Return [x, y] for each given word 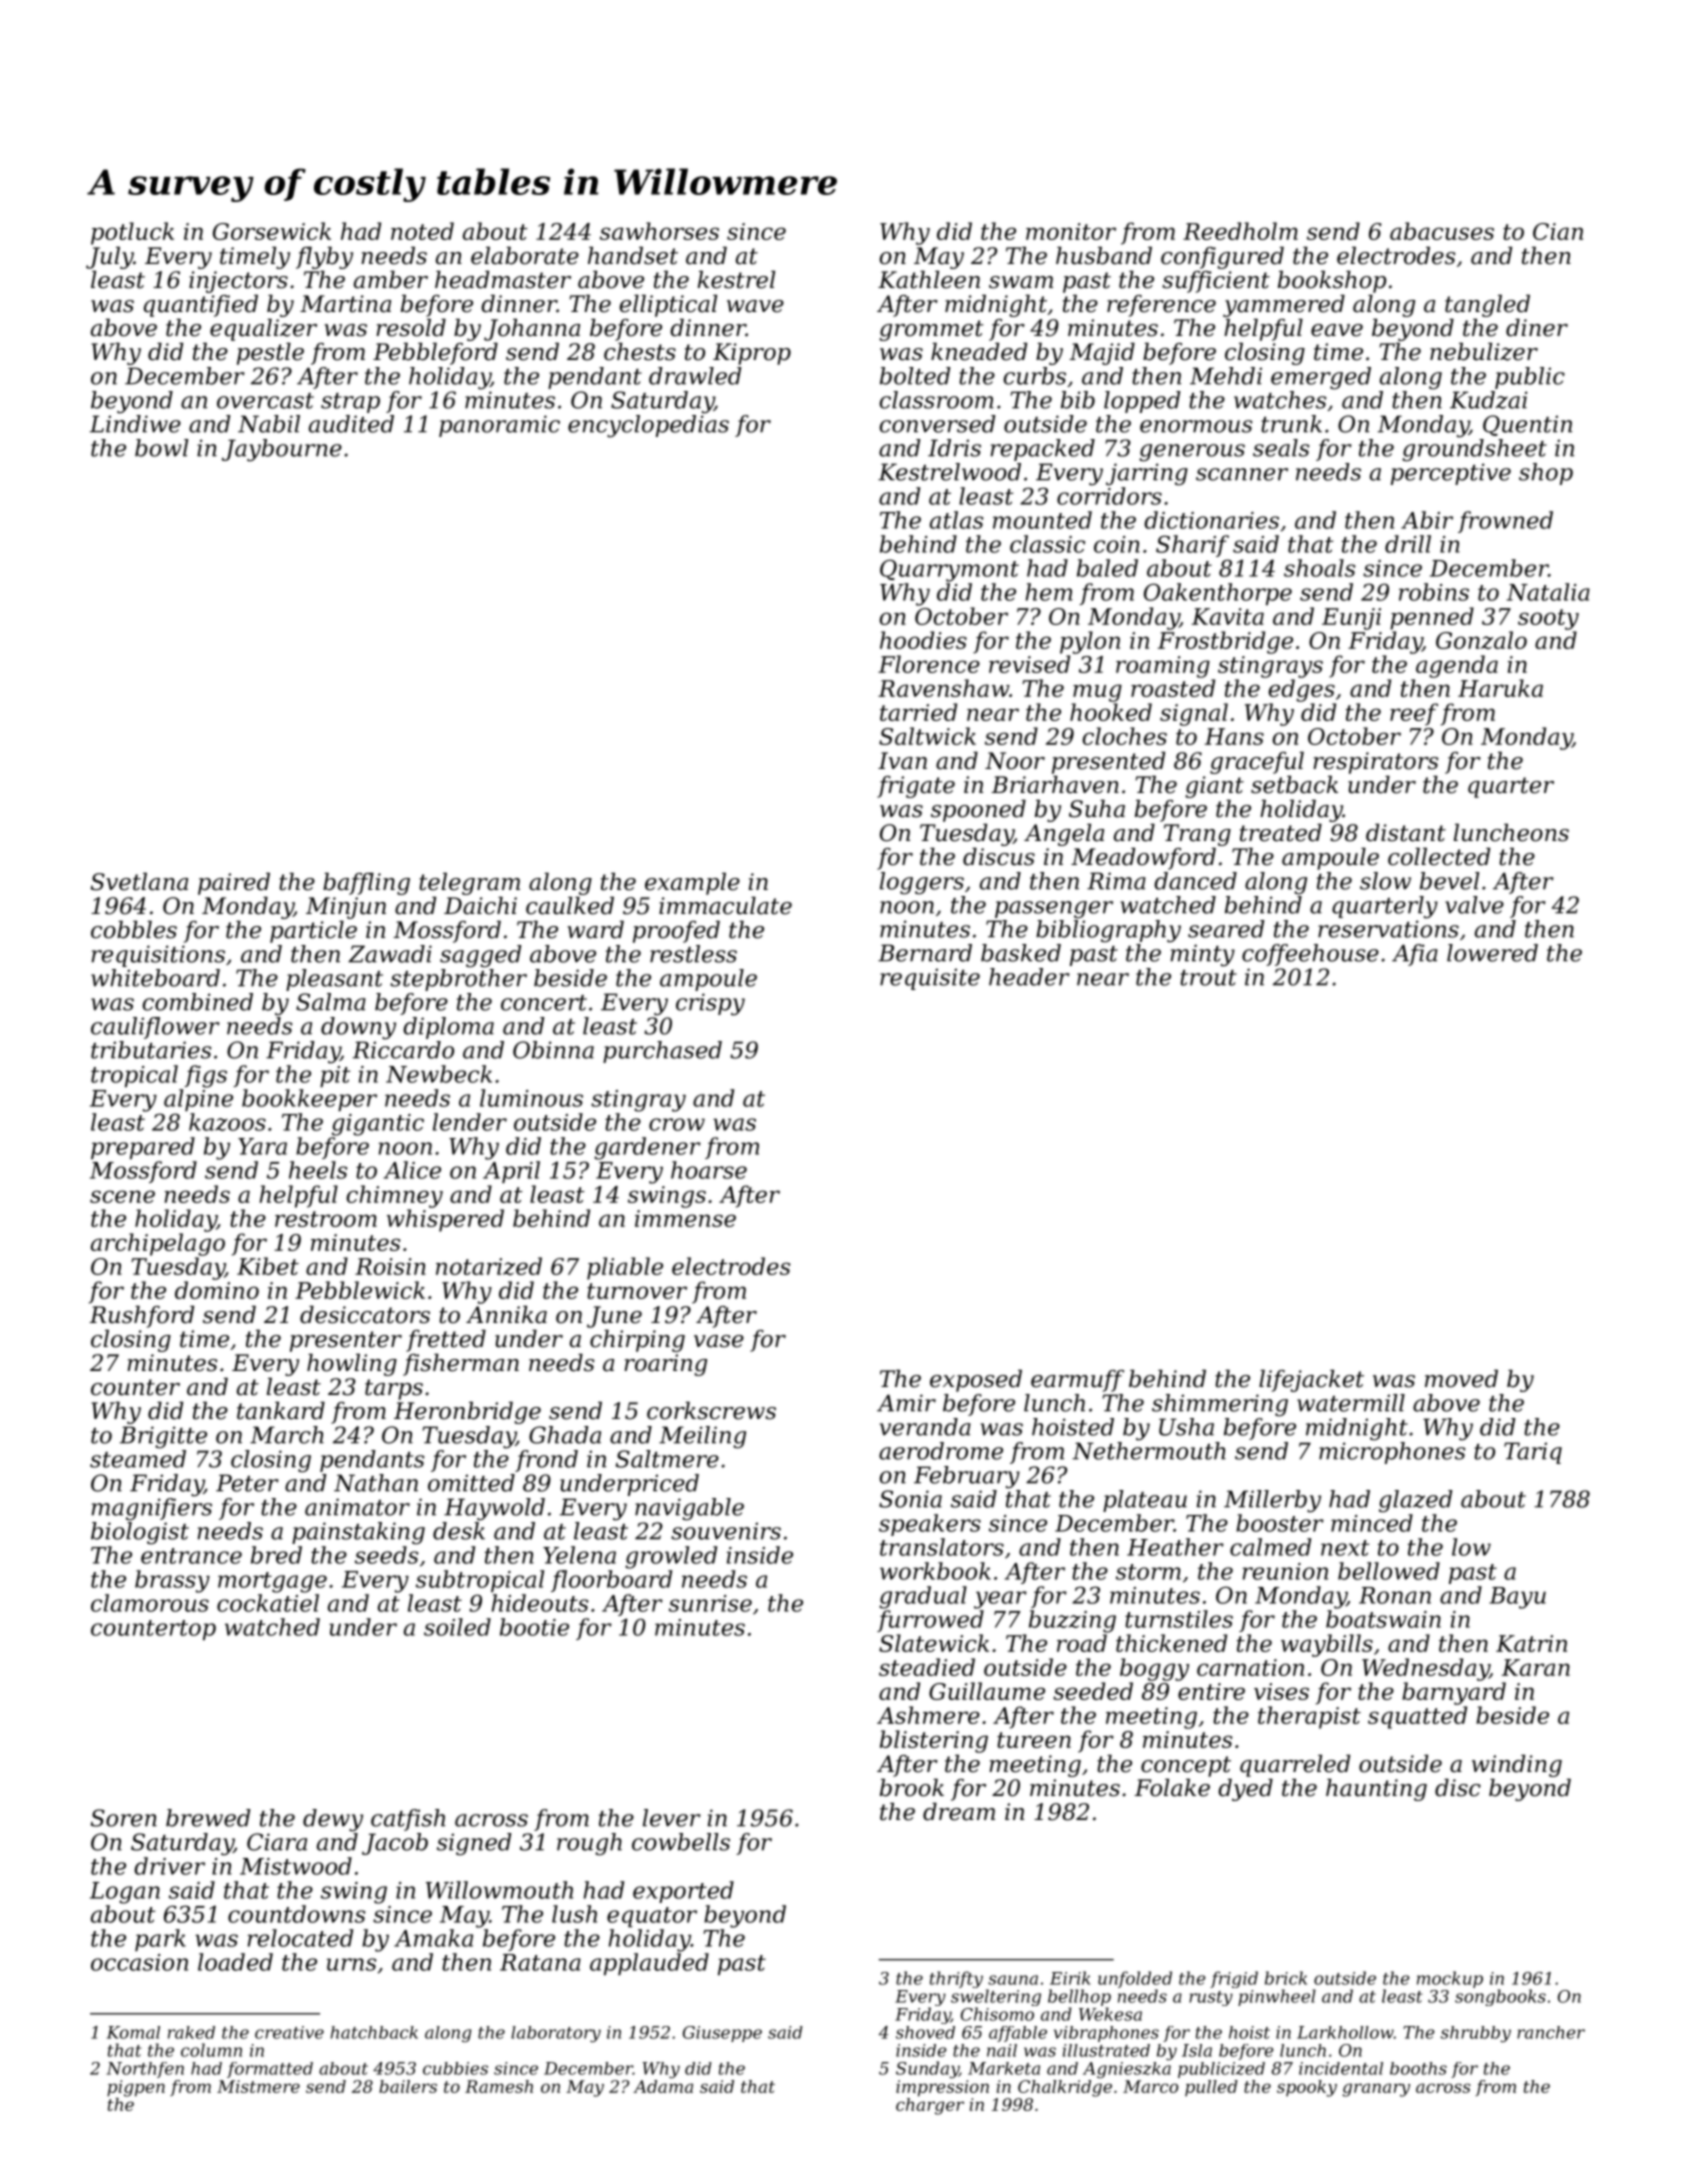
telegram [469, 884]
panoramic [499, 426]
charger [930, 2106]
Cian [1558, 231]
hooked [1111, 712]
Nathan [376, 1483]
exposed [976, 1381]
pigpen [136, 2088]
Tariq [1533, 1453]
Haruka [1500, 688]
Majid [1102, 354]
